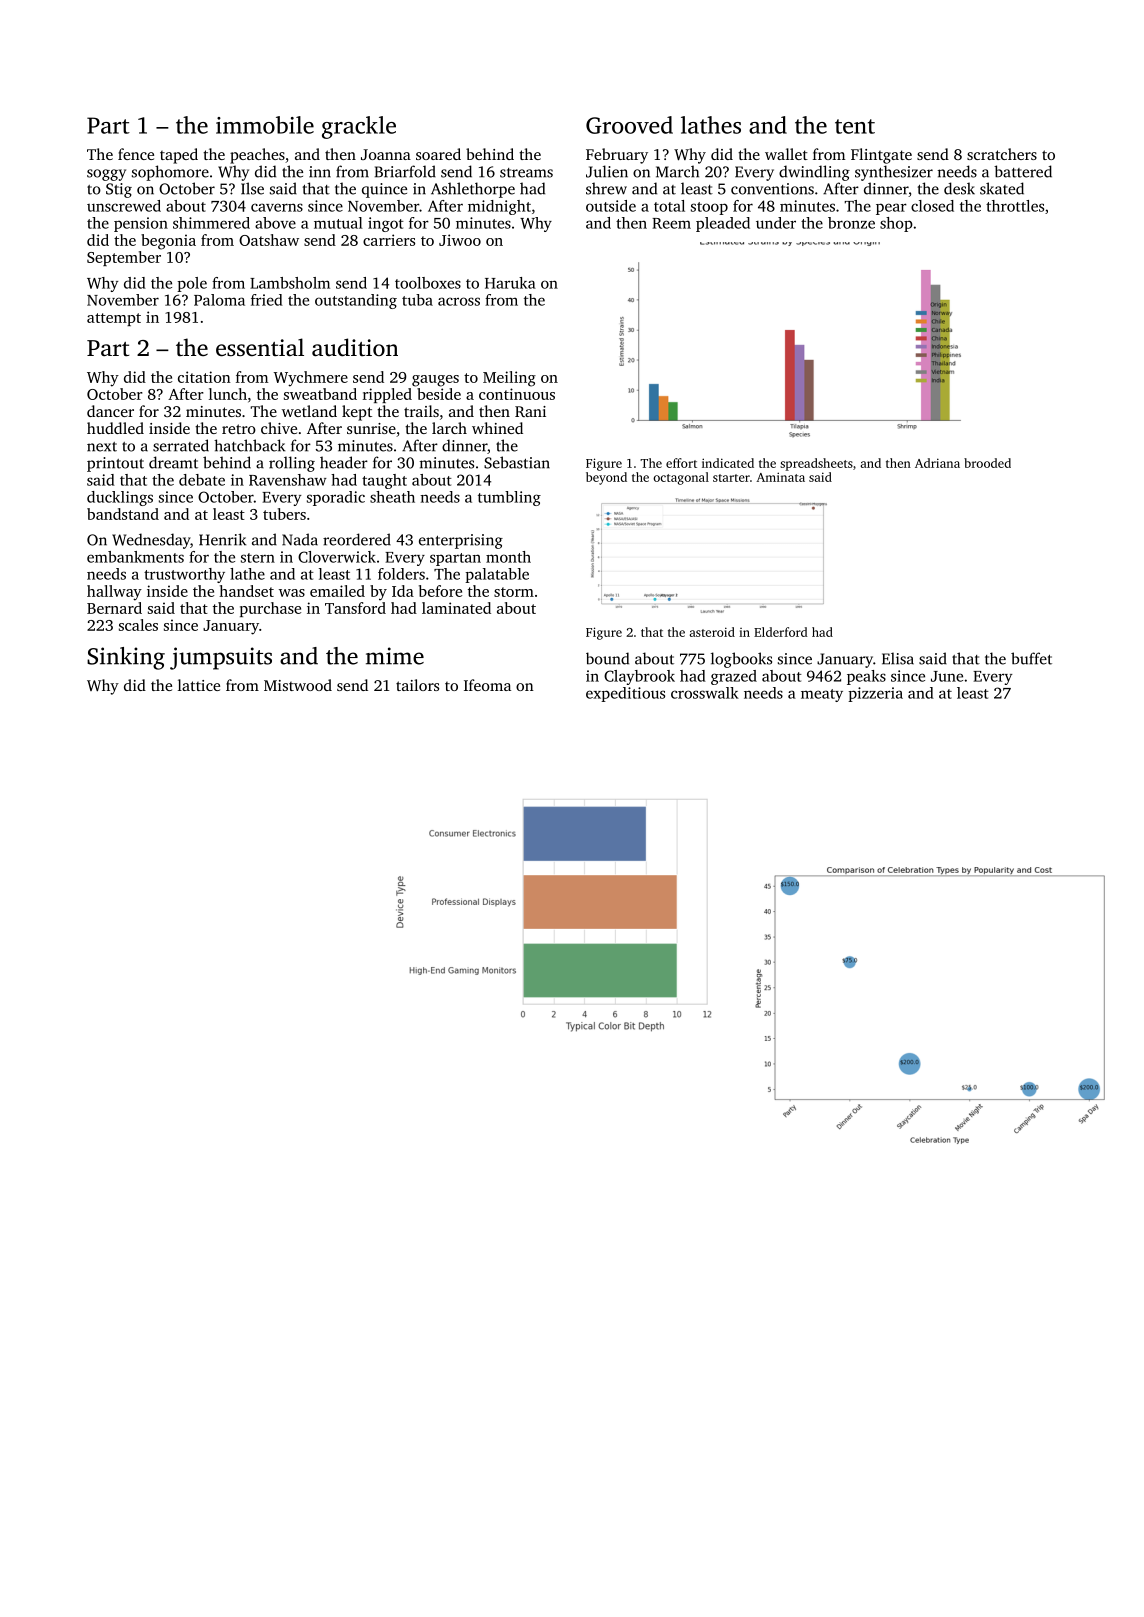 This screenshot has width=1144, height=1617. I want to click on spreadsheets, so click(816, 464).
